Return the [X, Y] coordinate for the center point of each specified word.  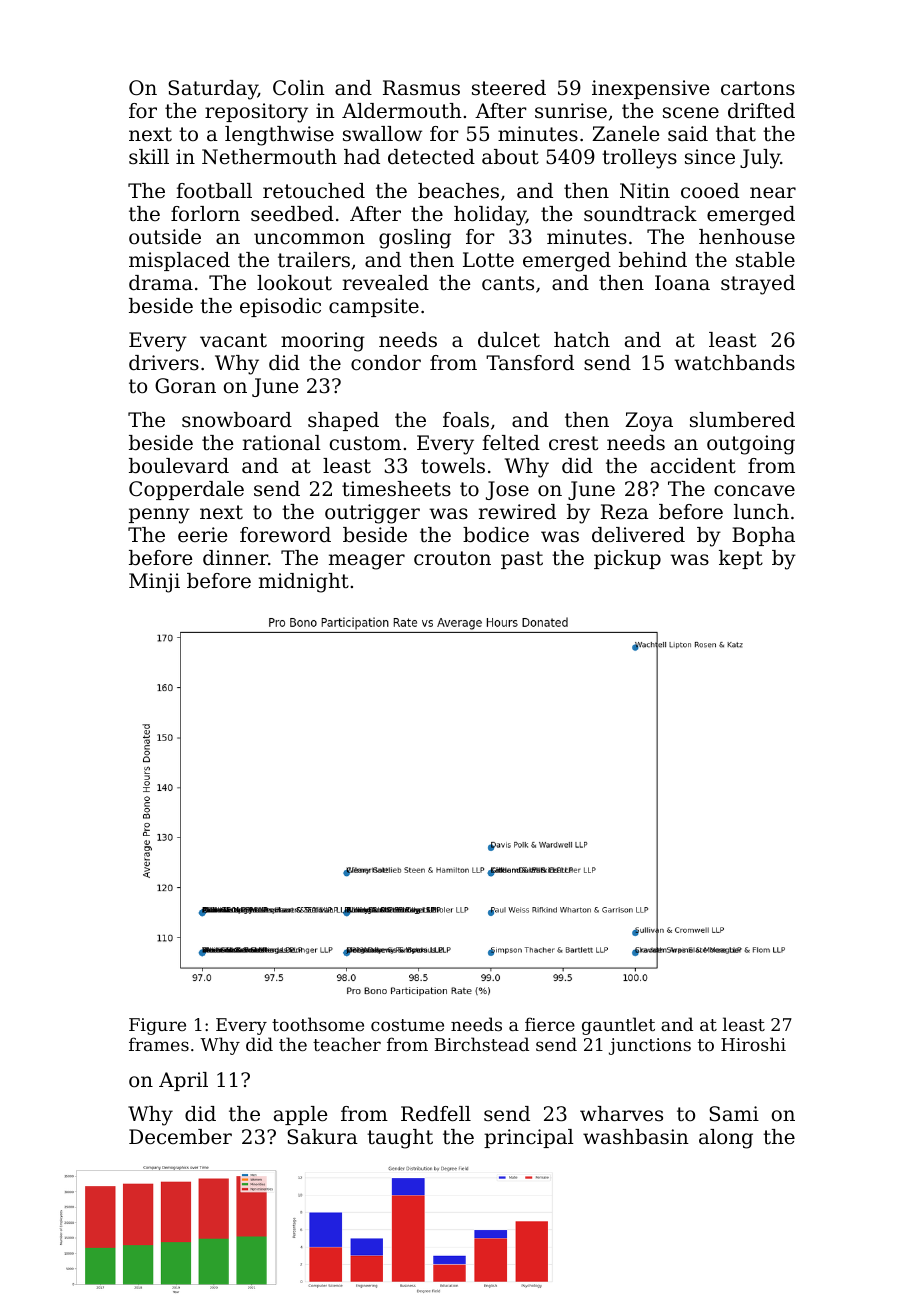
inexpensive [651, 89]
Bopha [763, 536]
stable [765, 260]
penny [159, 516]
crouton [452, 558]
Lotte [488, 259]
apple [301, 1115]
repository [256, 113]
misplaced [179, 261]
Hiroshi [753, 1044]
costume [407, 1025]
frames [159, 1044]
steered [509, 88]
